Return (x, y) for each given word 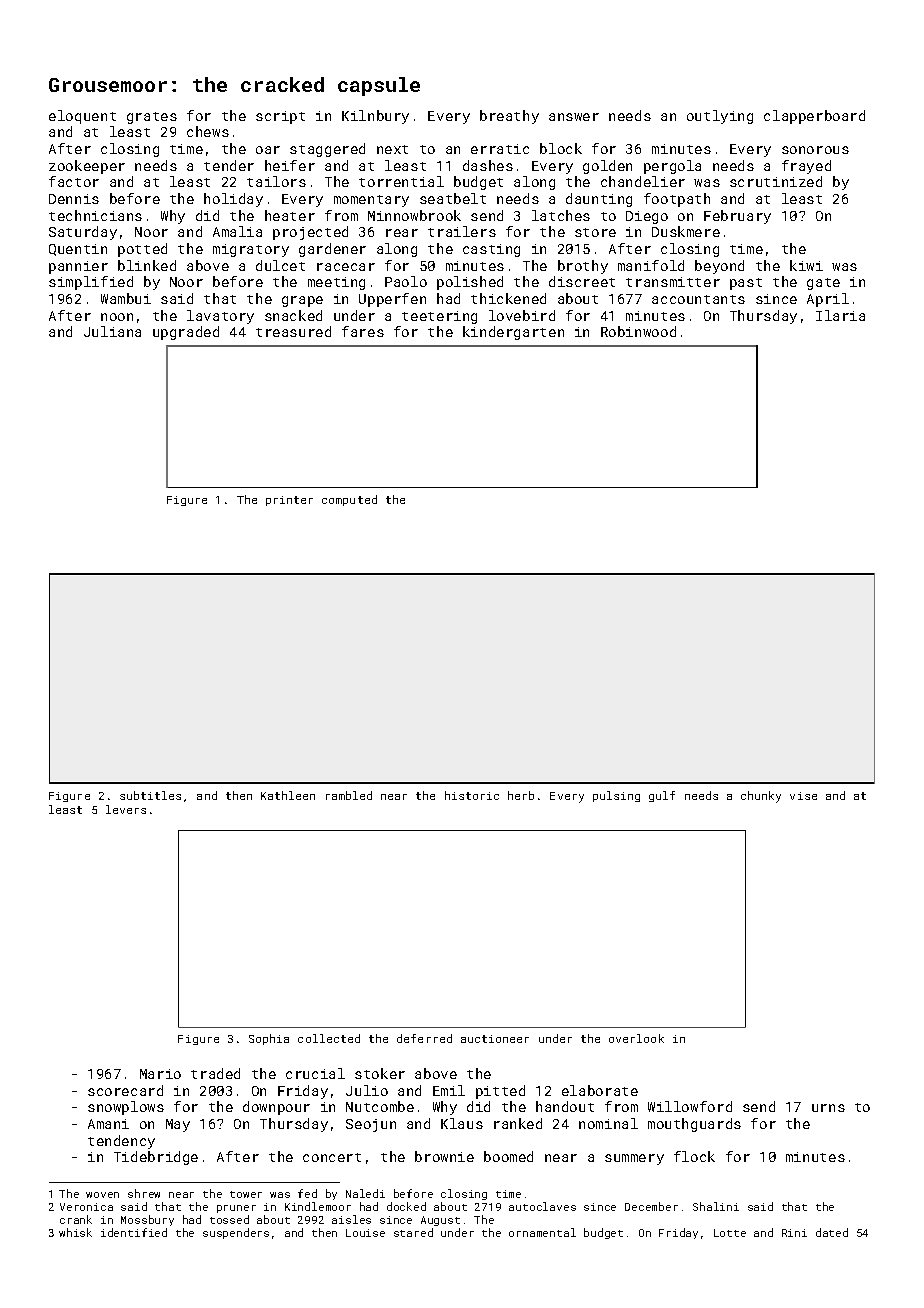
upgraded (186, 333)
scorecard (125, 1090)
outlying (720, 117)
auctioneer (495, 1039)
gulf (662, 796)
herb (521, 795)
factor (74, 181)
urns (828, 1108)
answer (574, 117)
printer (289, 501)
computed (349, 500)
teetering (439, 317)
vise (803, 796)
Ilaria (840, 315)
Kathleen (288, 795)
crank (76, 1219)
